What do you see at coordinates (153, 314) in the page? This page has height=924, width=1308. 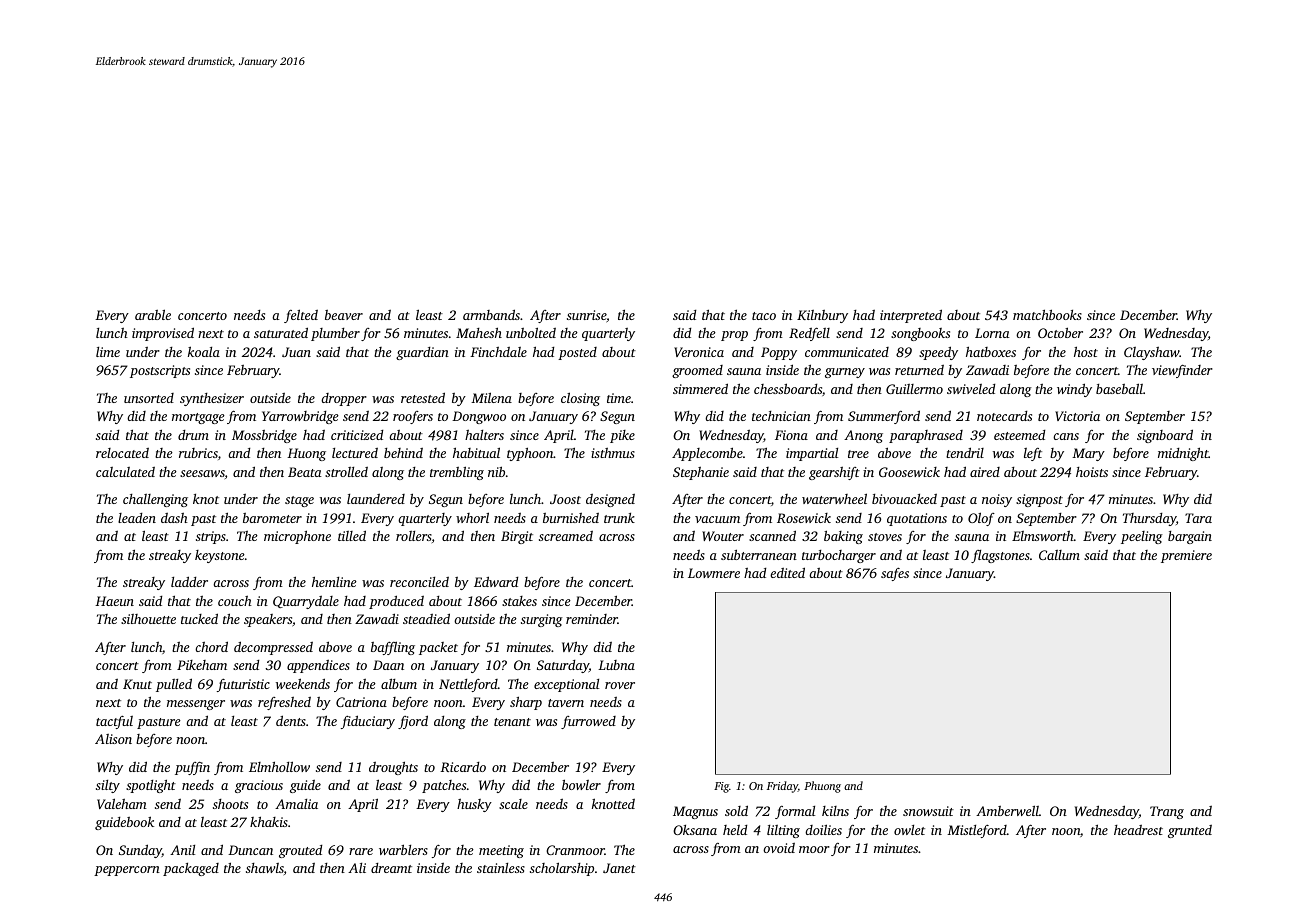 I see `arable` at bounding box center [153, 314].
